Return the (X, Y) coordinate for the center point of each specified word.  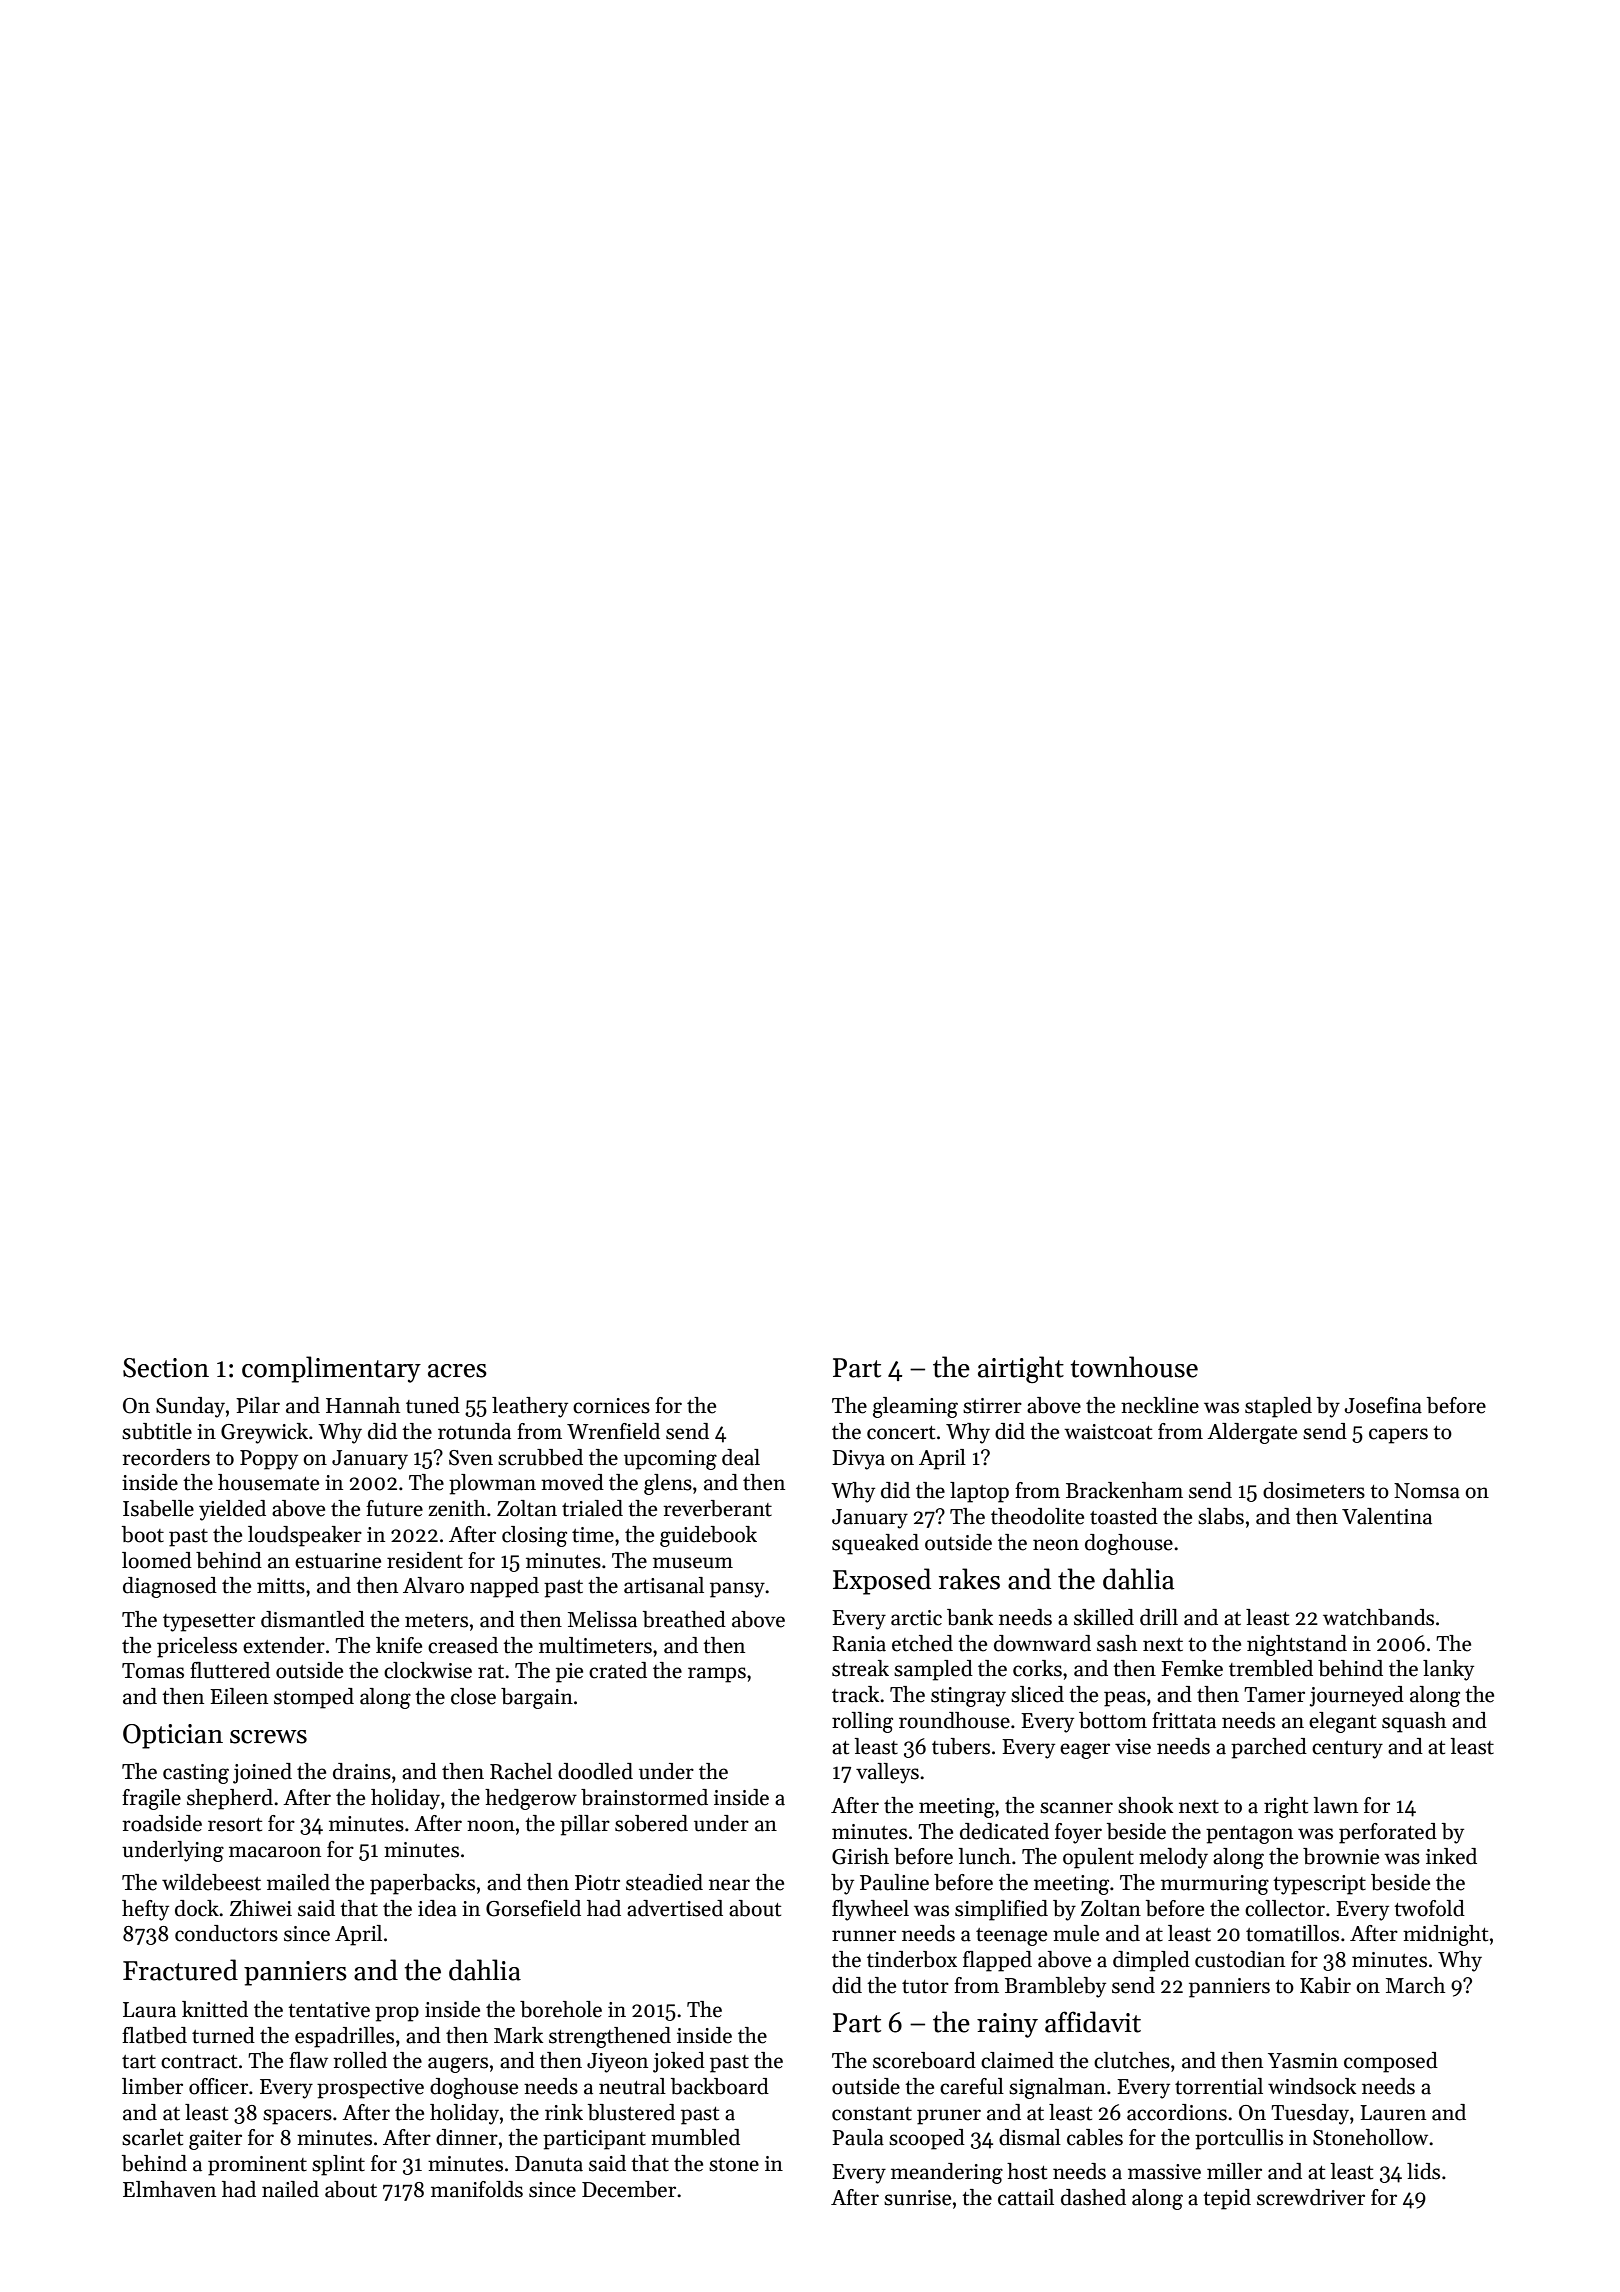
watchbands (1378, 1617)
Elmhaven (169, 2189)
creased (463, 1645)
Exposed (882, 1581)
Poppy (269, 1460)
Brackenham (1124, 1490)
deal (741, 1457)
